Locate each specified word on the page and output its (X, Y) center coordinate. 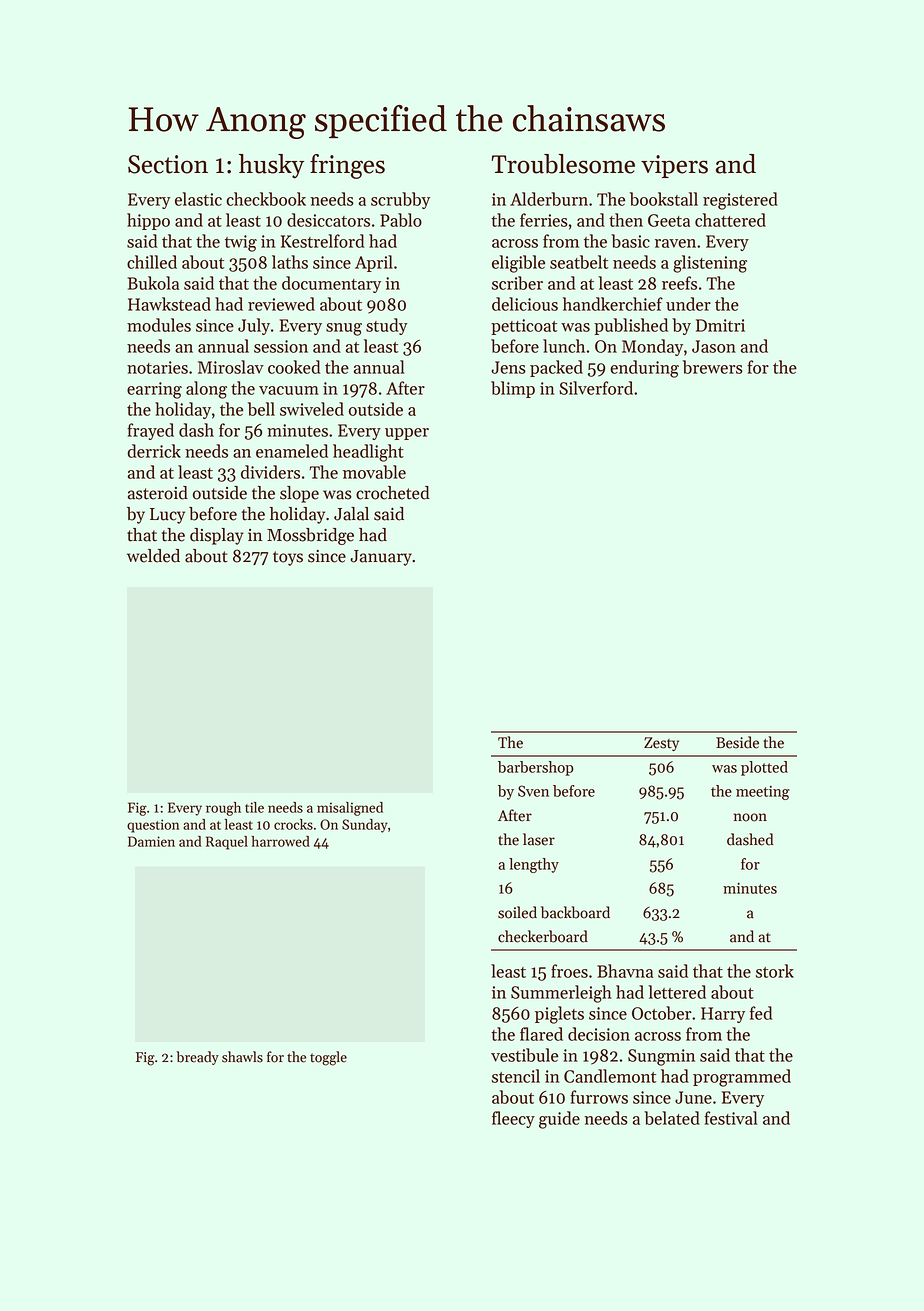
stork (775, 971)
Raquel (227, 843)
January (381, 558)
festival (731, 1118)
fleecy (513, 1119)
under (688, 304)
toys (288, 558)
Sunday (365, 826)
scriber (517, 283)
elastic (198, 199)
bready (197, 1058)
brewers (713, 367)
